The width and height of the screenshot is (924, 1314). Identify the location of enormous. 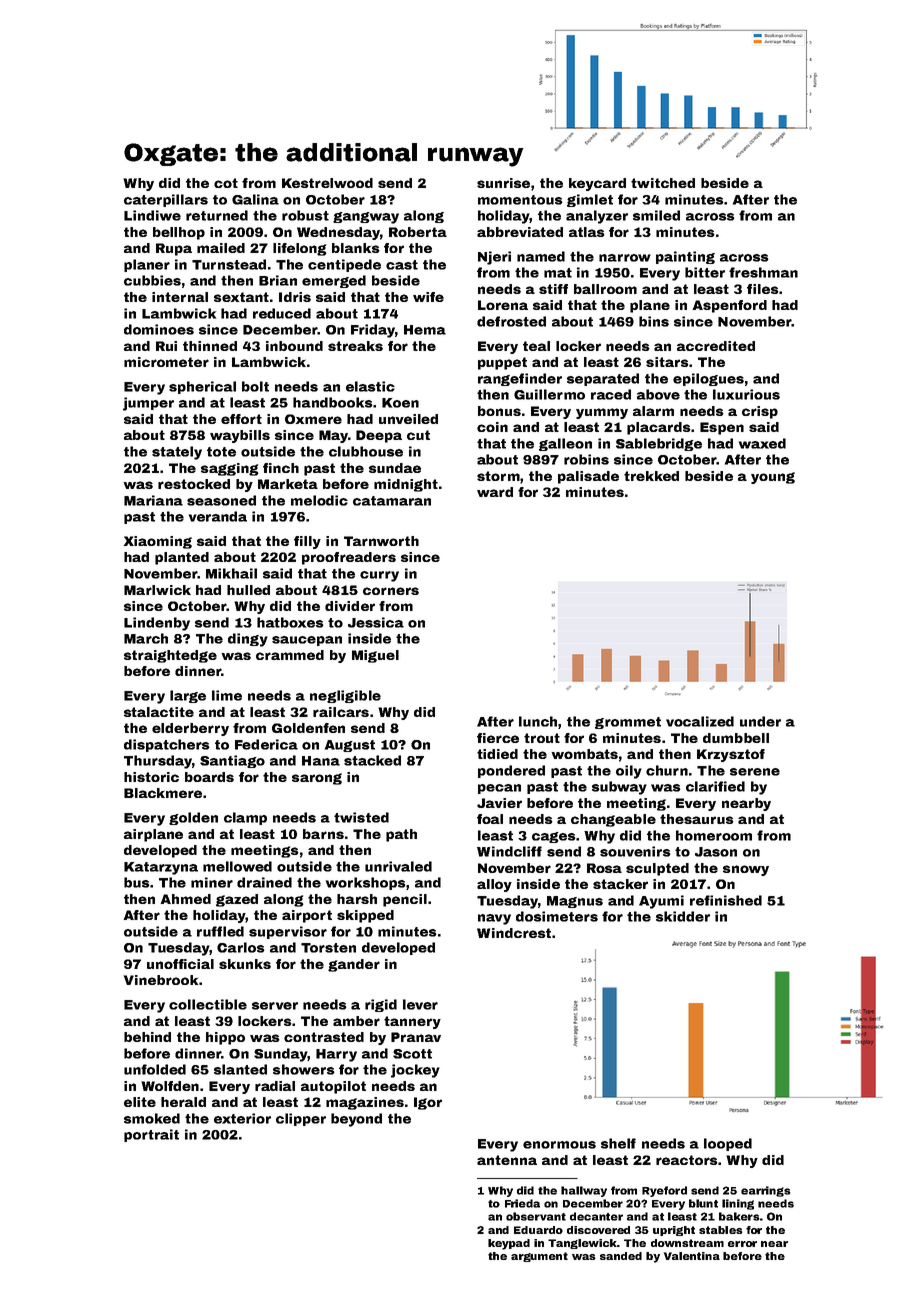
(559, 1145).
